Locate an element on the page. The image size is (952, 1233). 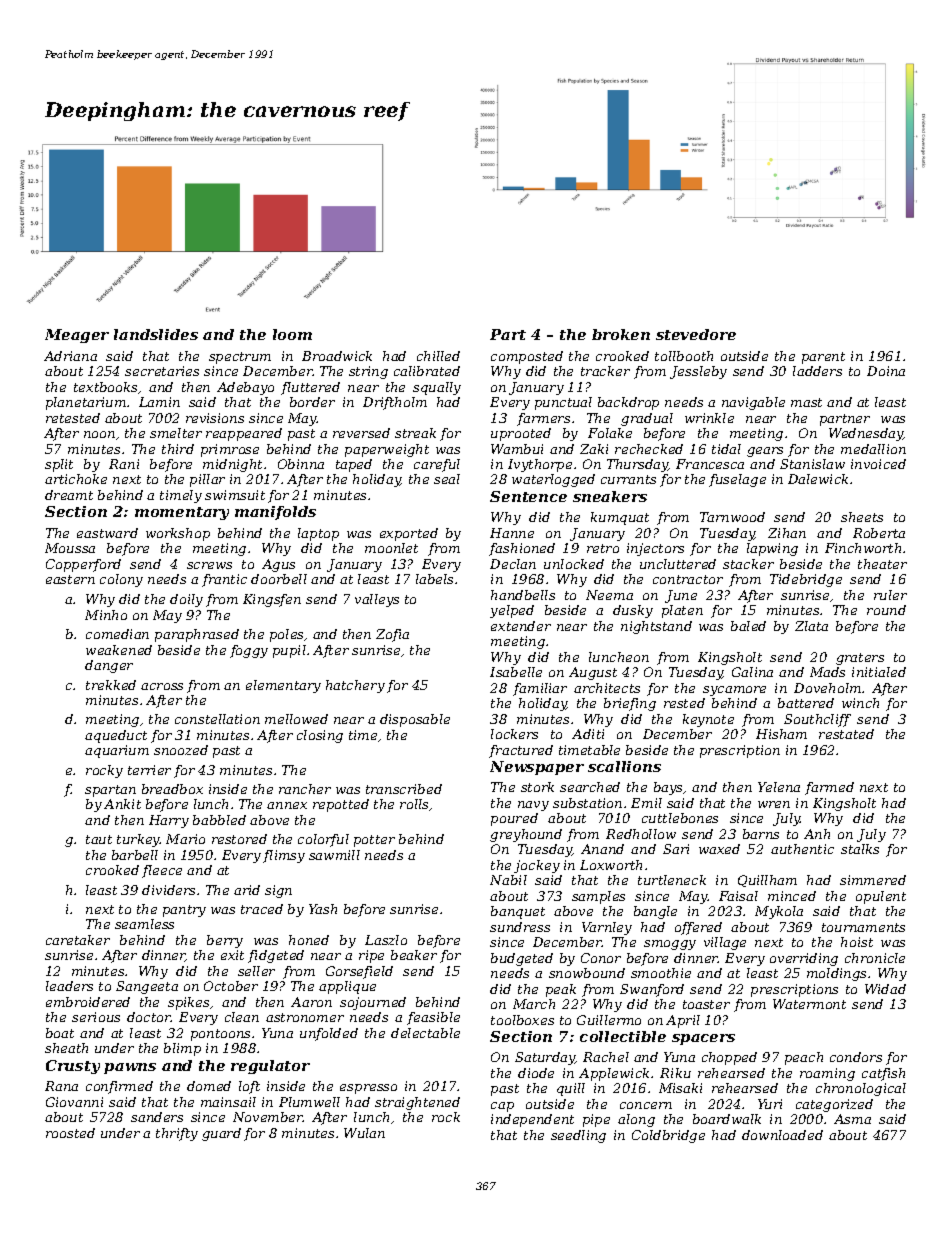
straightened is located at coordinates (417, 1103).
